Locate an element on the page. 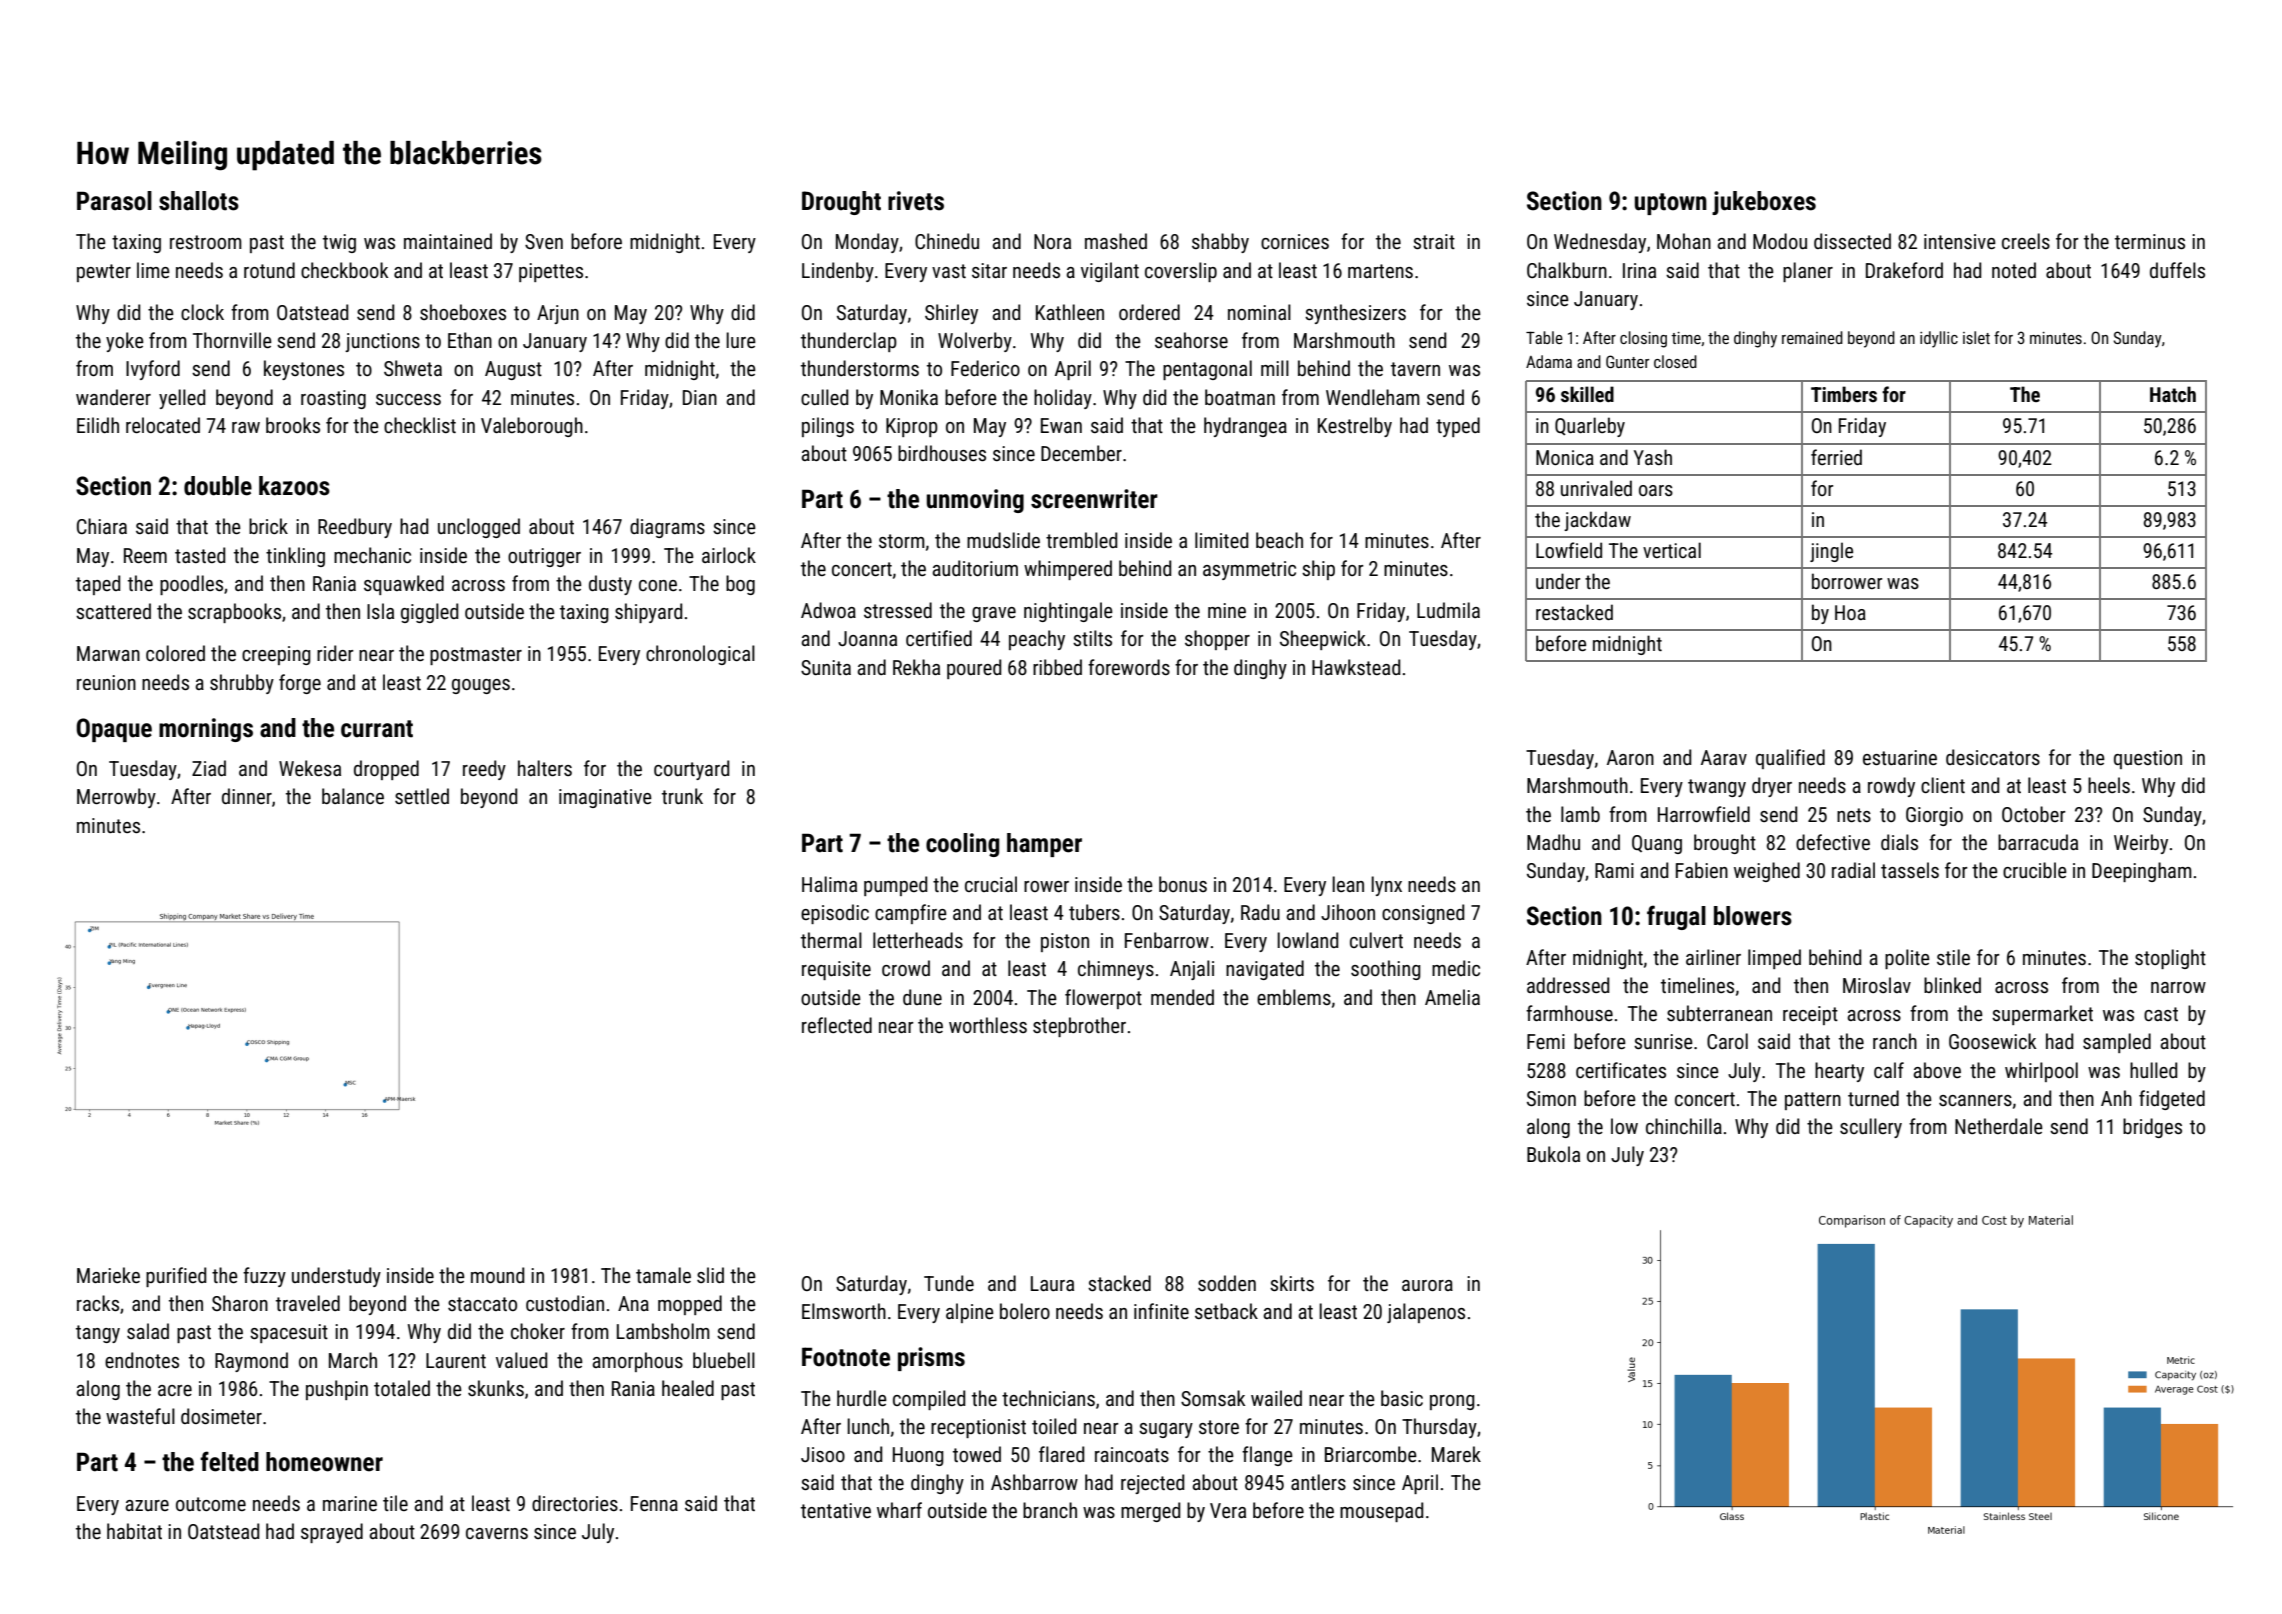 The image size is (2282, 1614). creeping is located at coordinates (276, 655).
